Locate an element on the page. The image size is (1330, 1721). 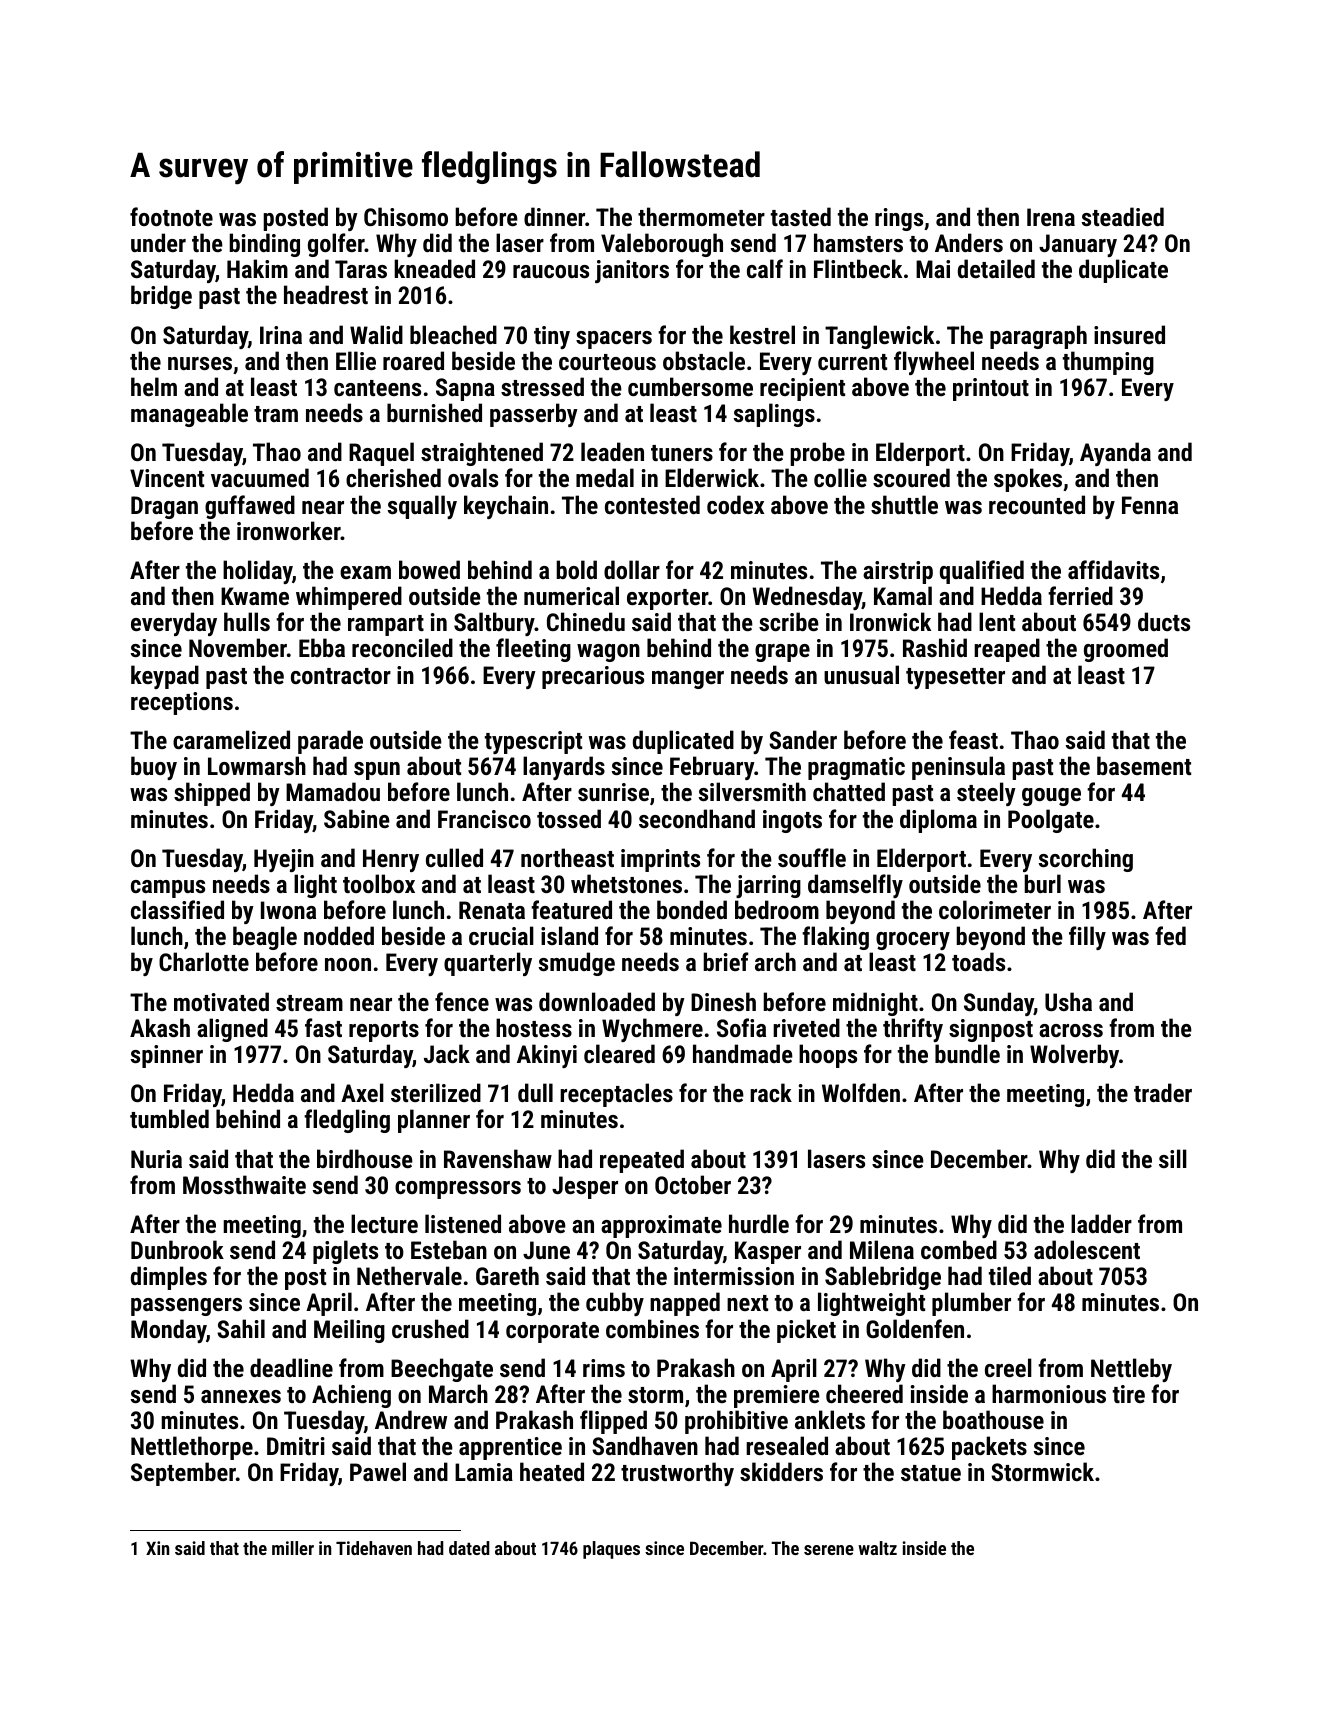
across is located at coordinates (1071, 1030).
